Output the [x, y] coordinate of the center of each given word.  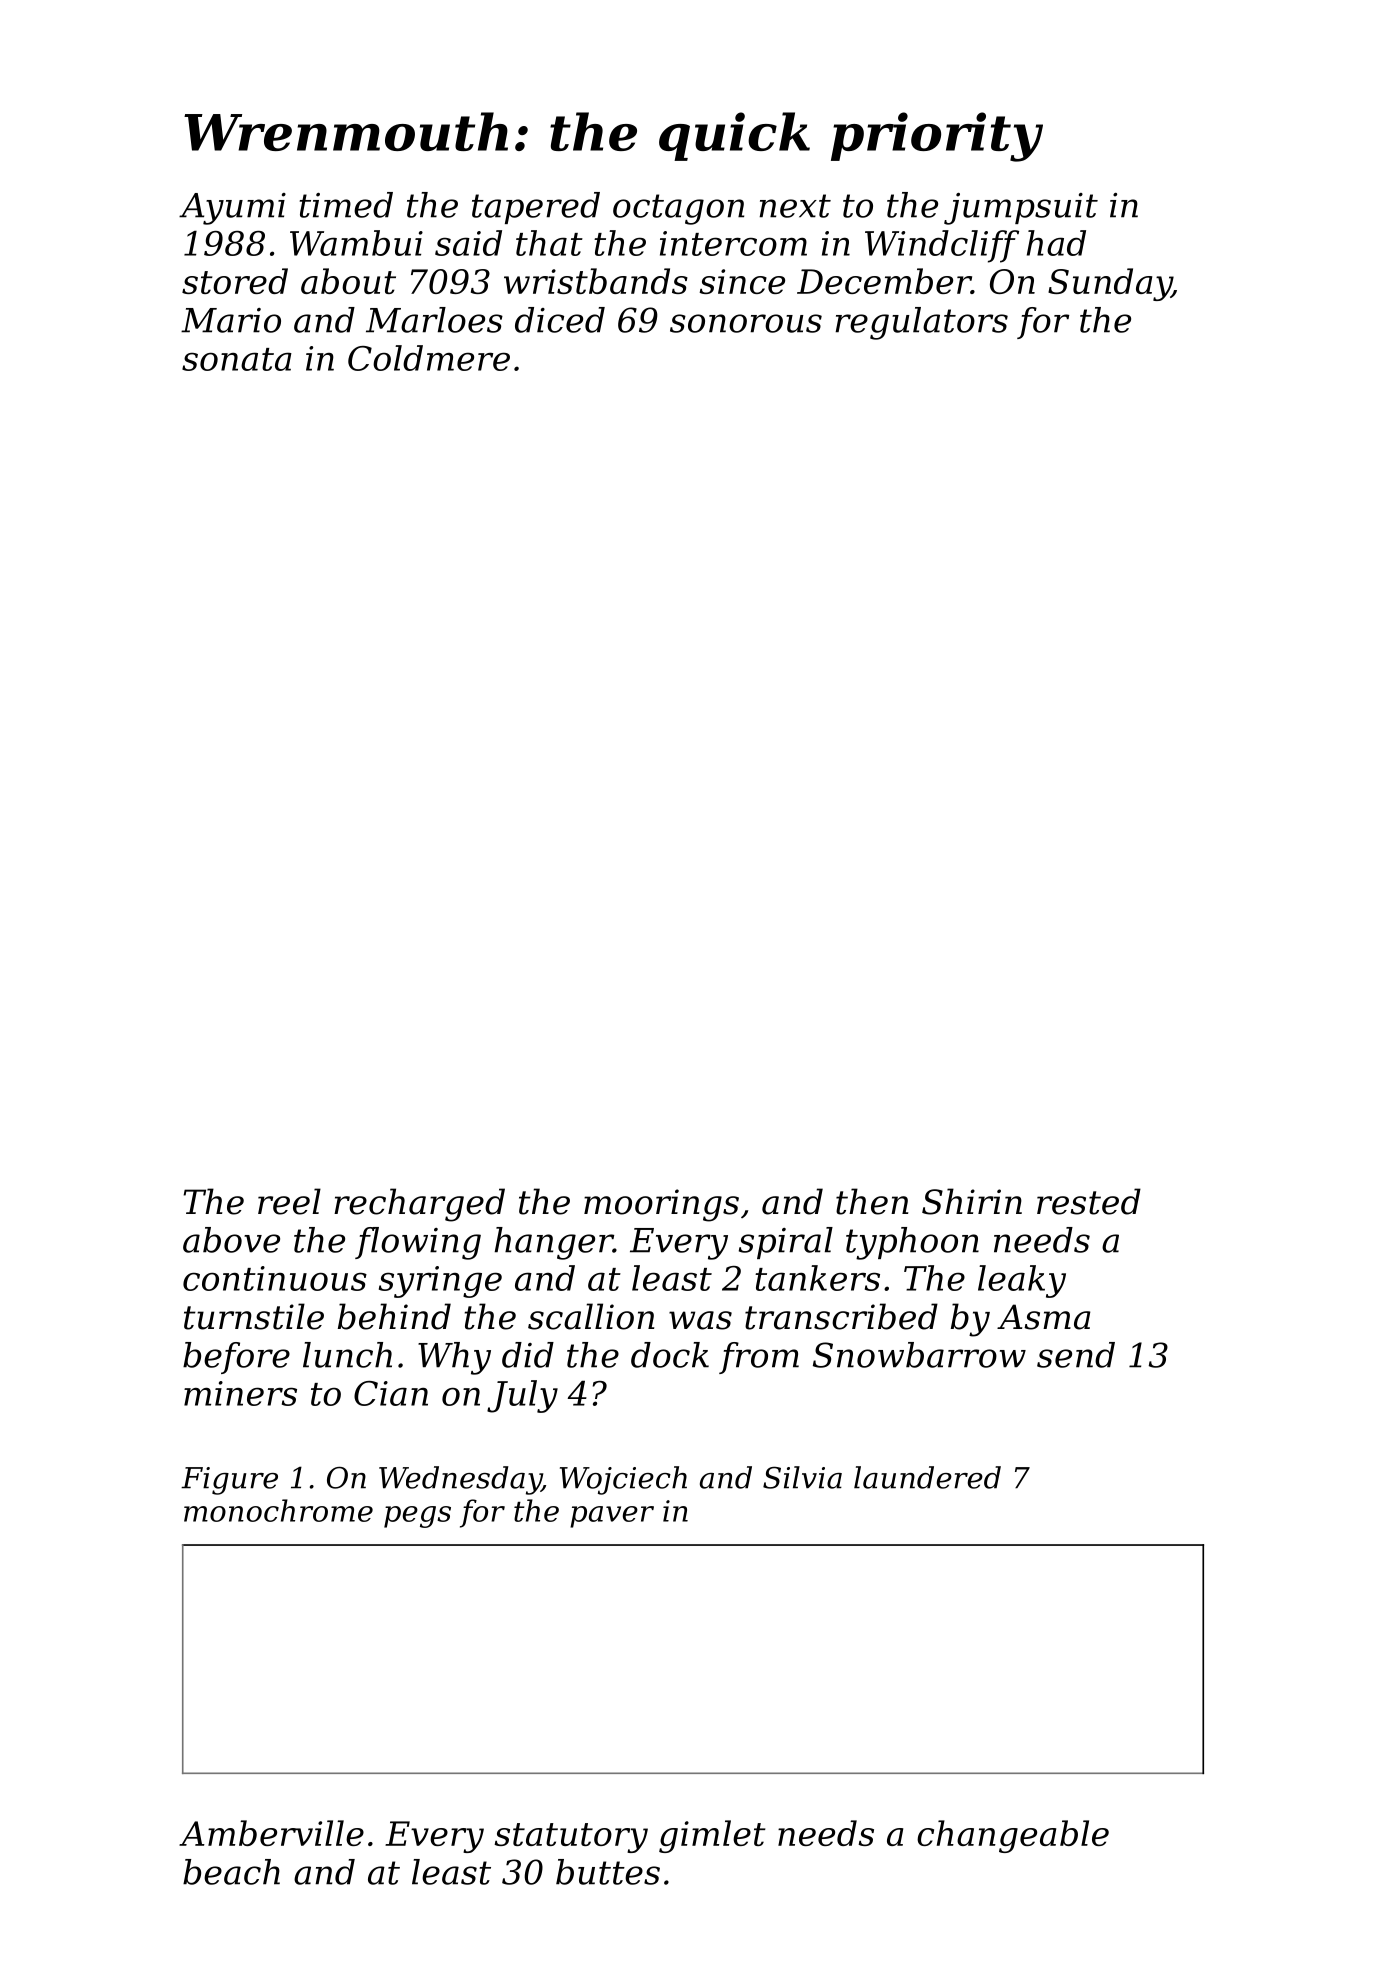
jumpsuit [1021, 209]
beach [231, 1872]
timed [346, 205]
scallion [591, 1316]
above [231, 1240]
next [795, 206]
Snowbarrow [919, 1355]
